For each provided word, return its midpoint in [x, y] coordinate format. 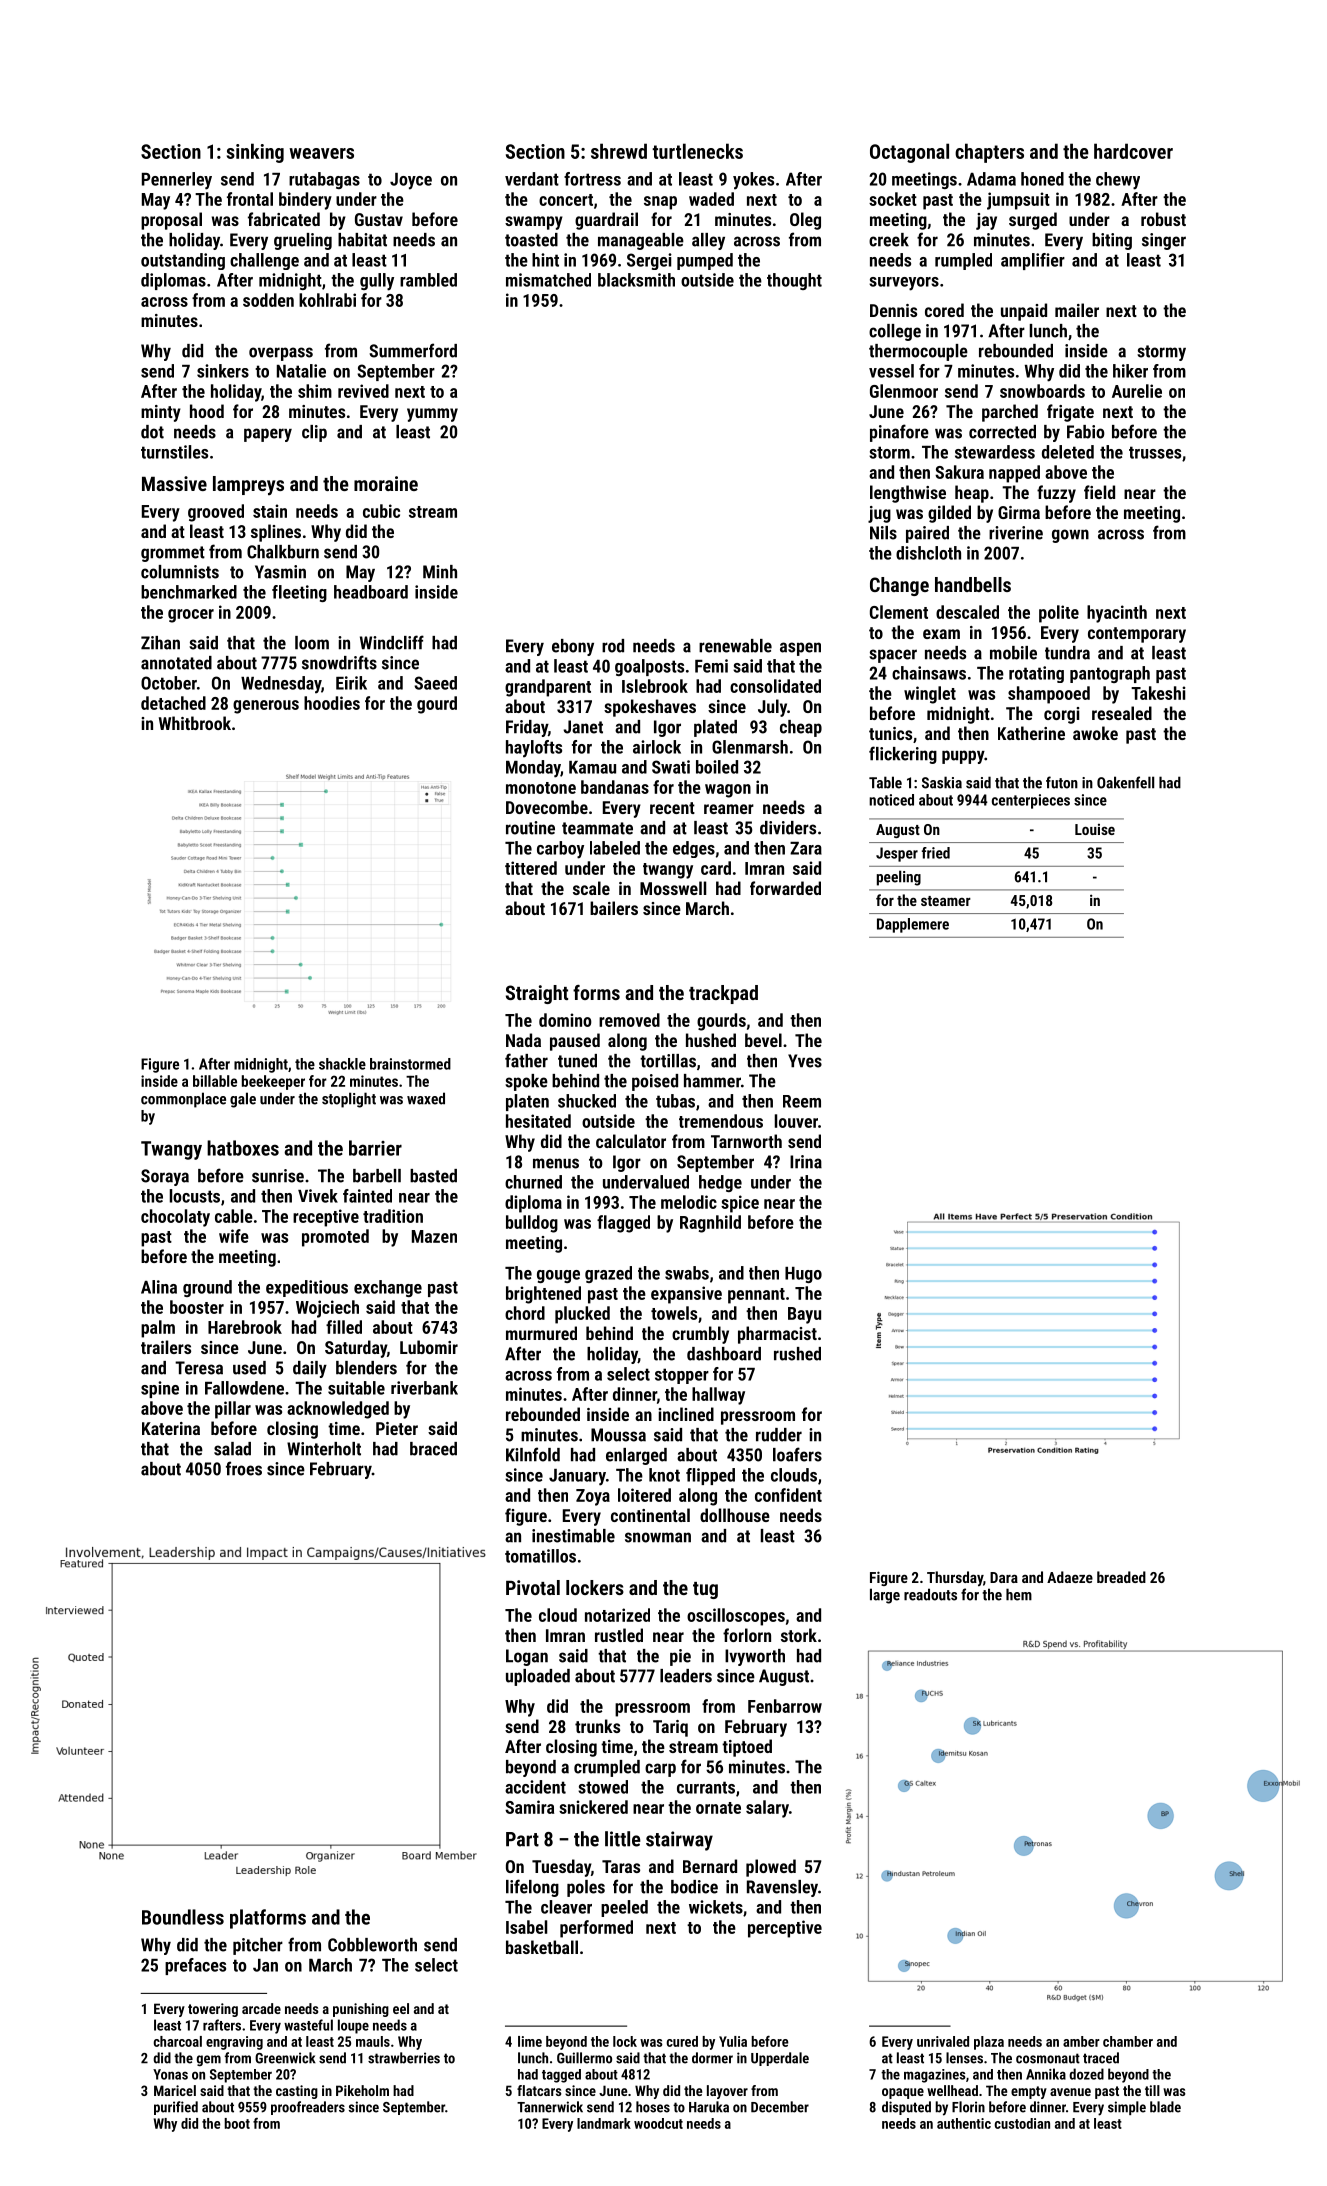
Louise [1095, 829]
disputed [906, 2108]
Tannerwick [550, 2107]
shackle [342, 1064]
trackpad [723, 994]
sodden [268, 300]
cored [944, 310]
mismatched [548, 280]
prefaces [195, 1966]
